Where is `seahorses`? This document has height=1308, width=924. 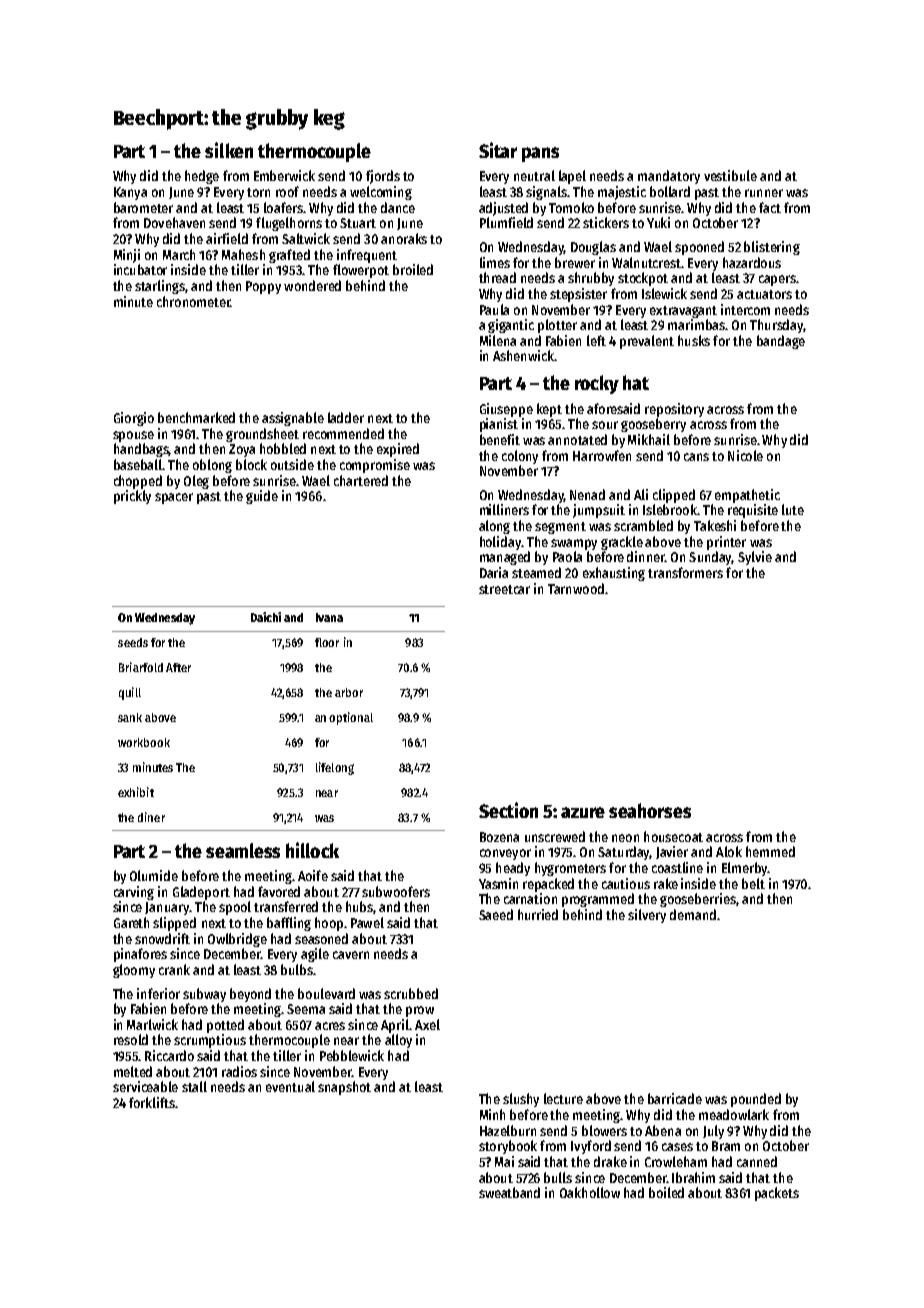 seahorses is located at coordinates (650, 810).
